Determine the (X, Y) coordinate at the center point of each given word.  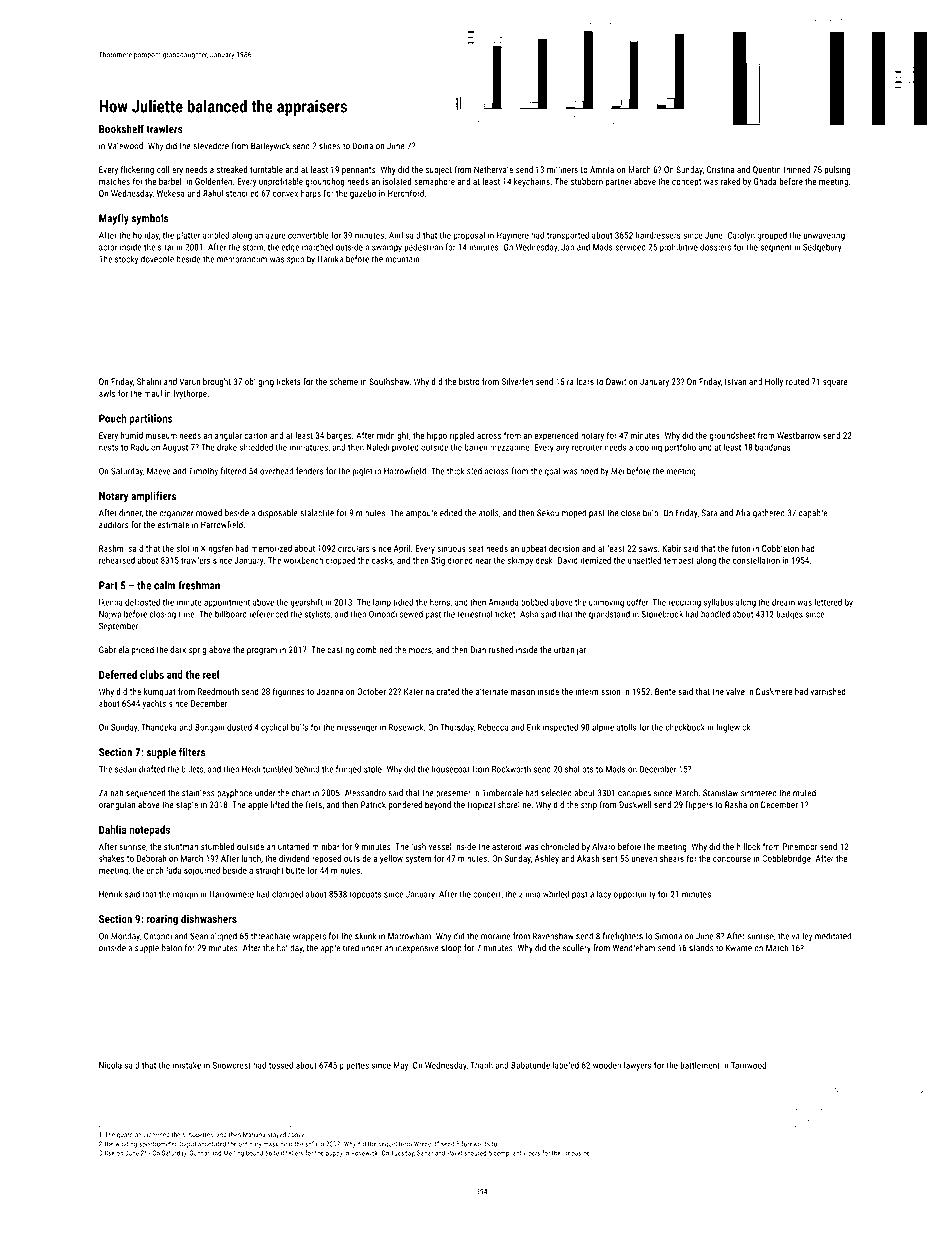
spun (295, 260)
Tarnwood (748, 1065)
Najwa (110, 615)
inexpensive (417, 948)
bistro (469, 381)
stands (701, 948)
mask (270, 1144)
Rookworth (511, 769)
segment (776, 248)
